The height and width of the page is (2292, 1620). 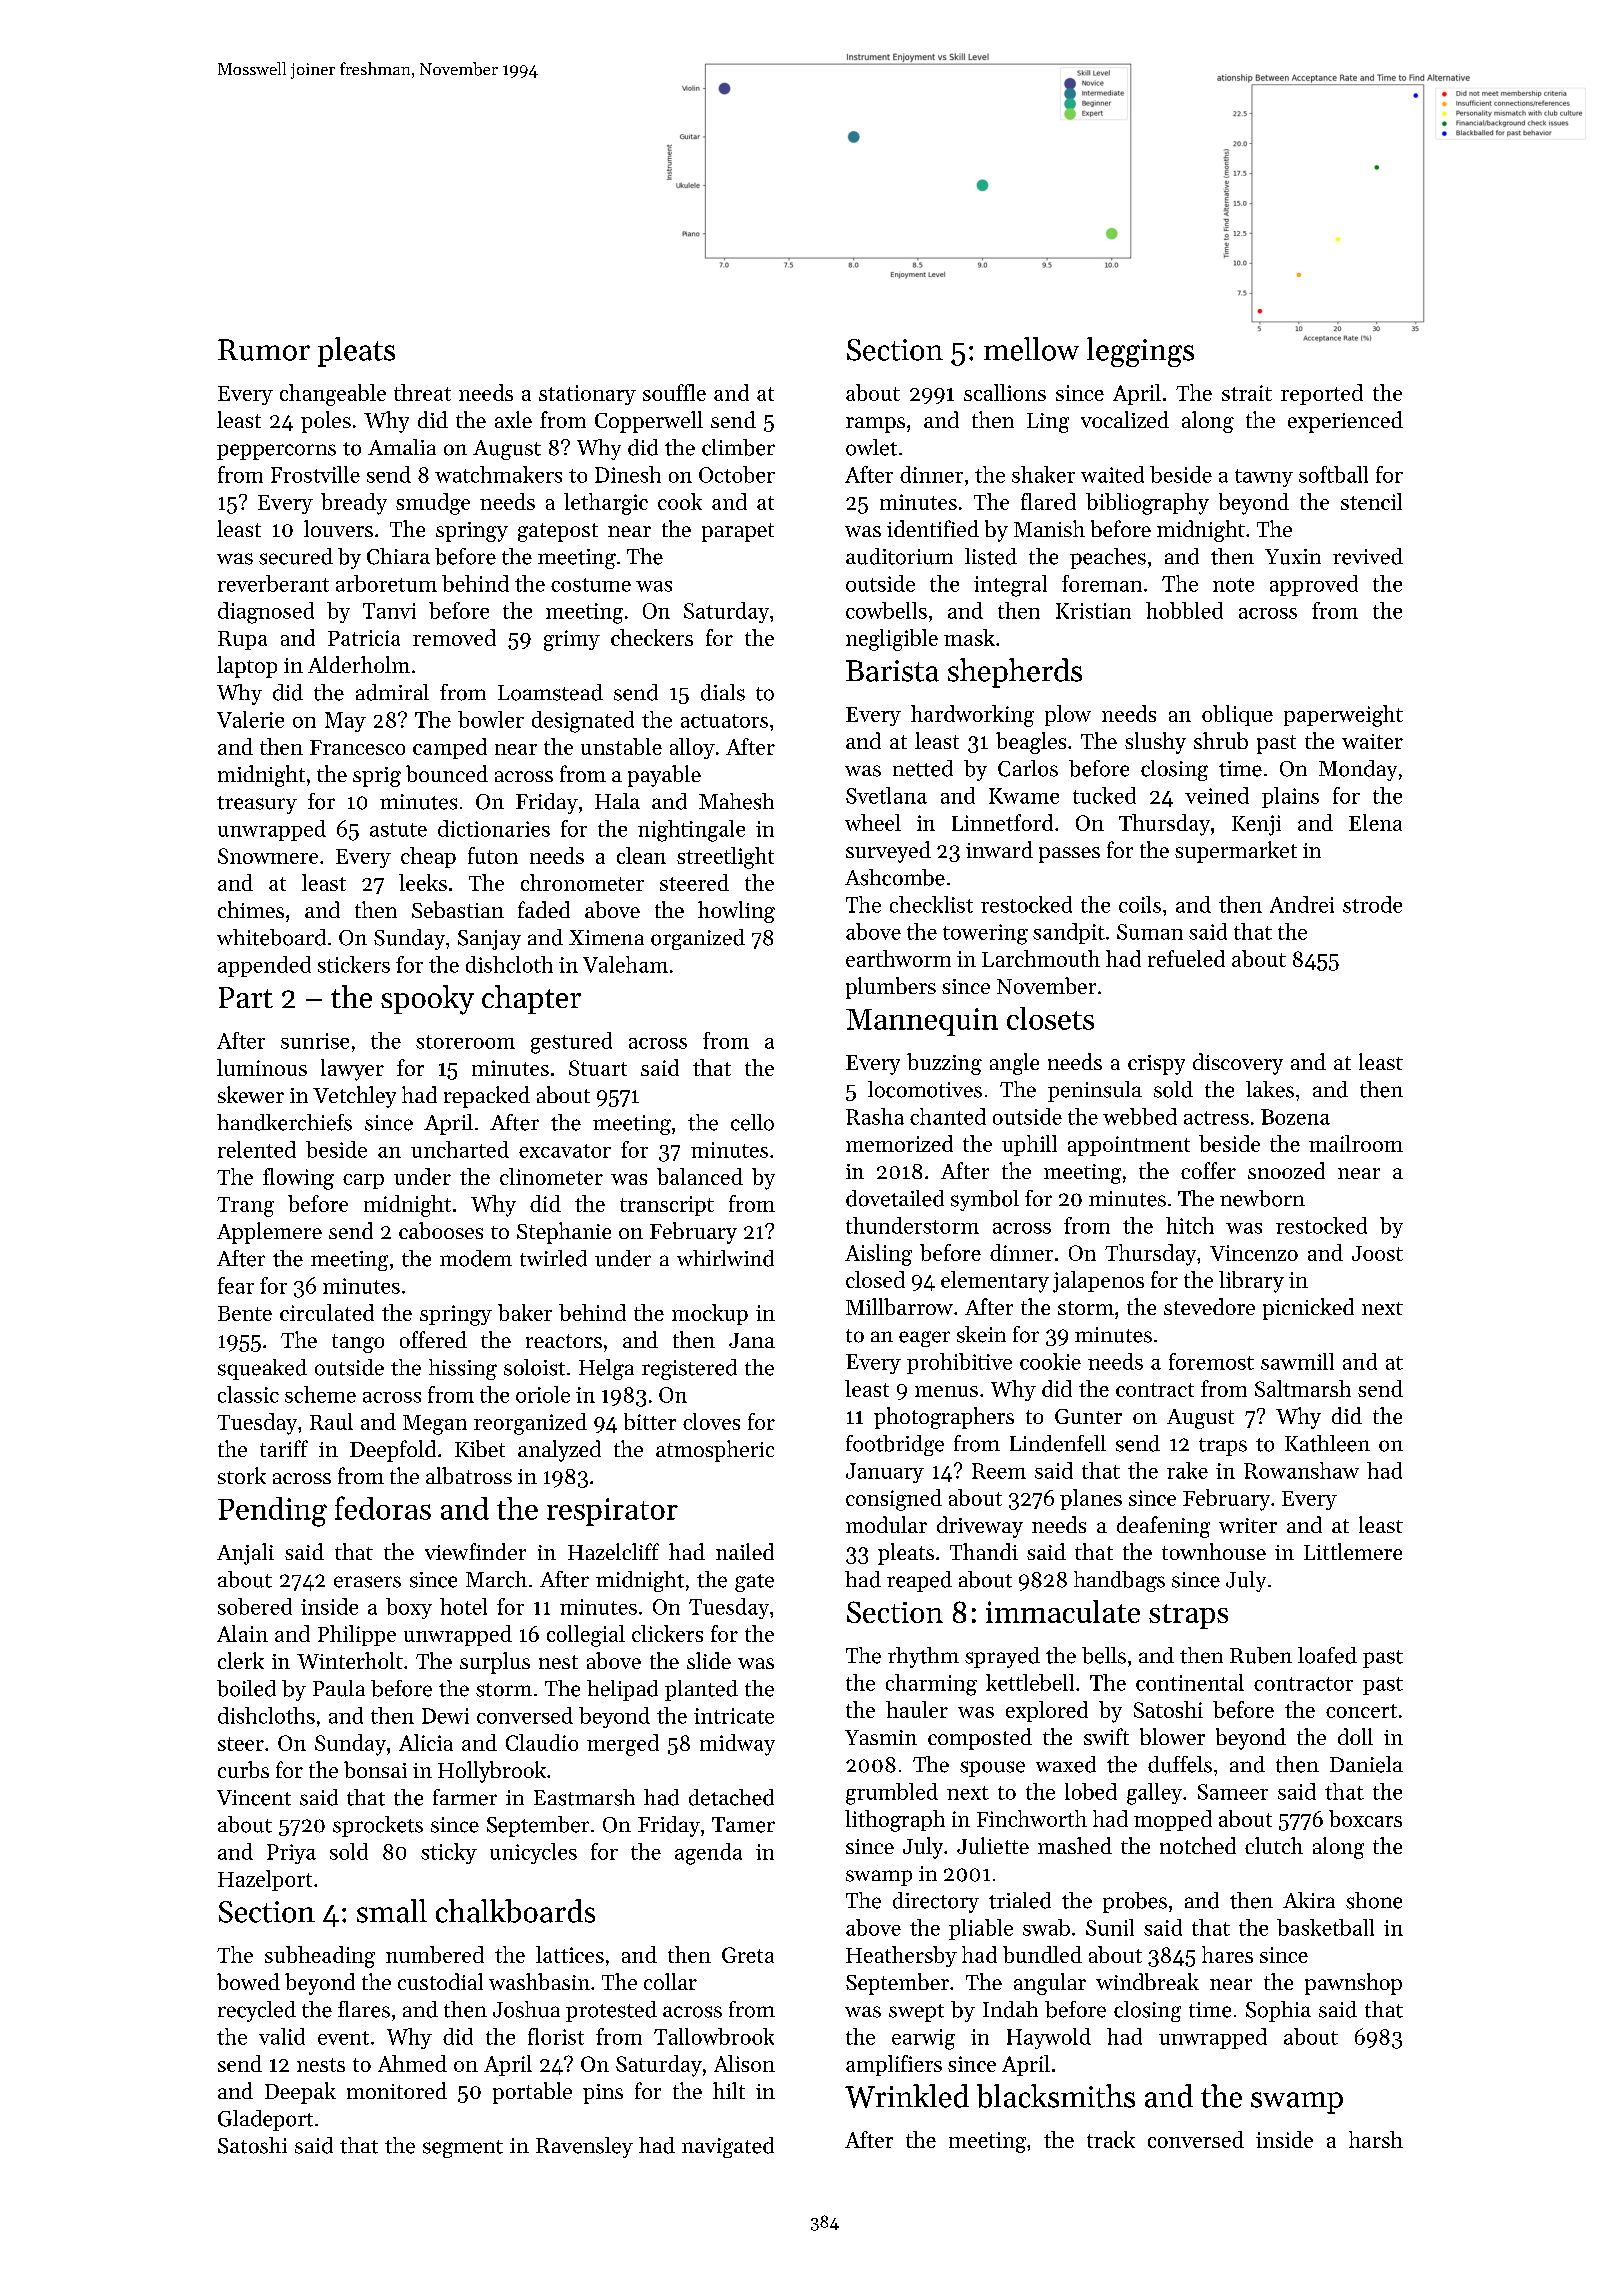 I want to click on closed, so click(x=875, y=1279).
